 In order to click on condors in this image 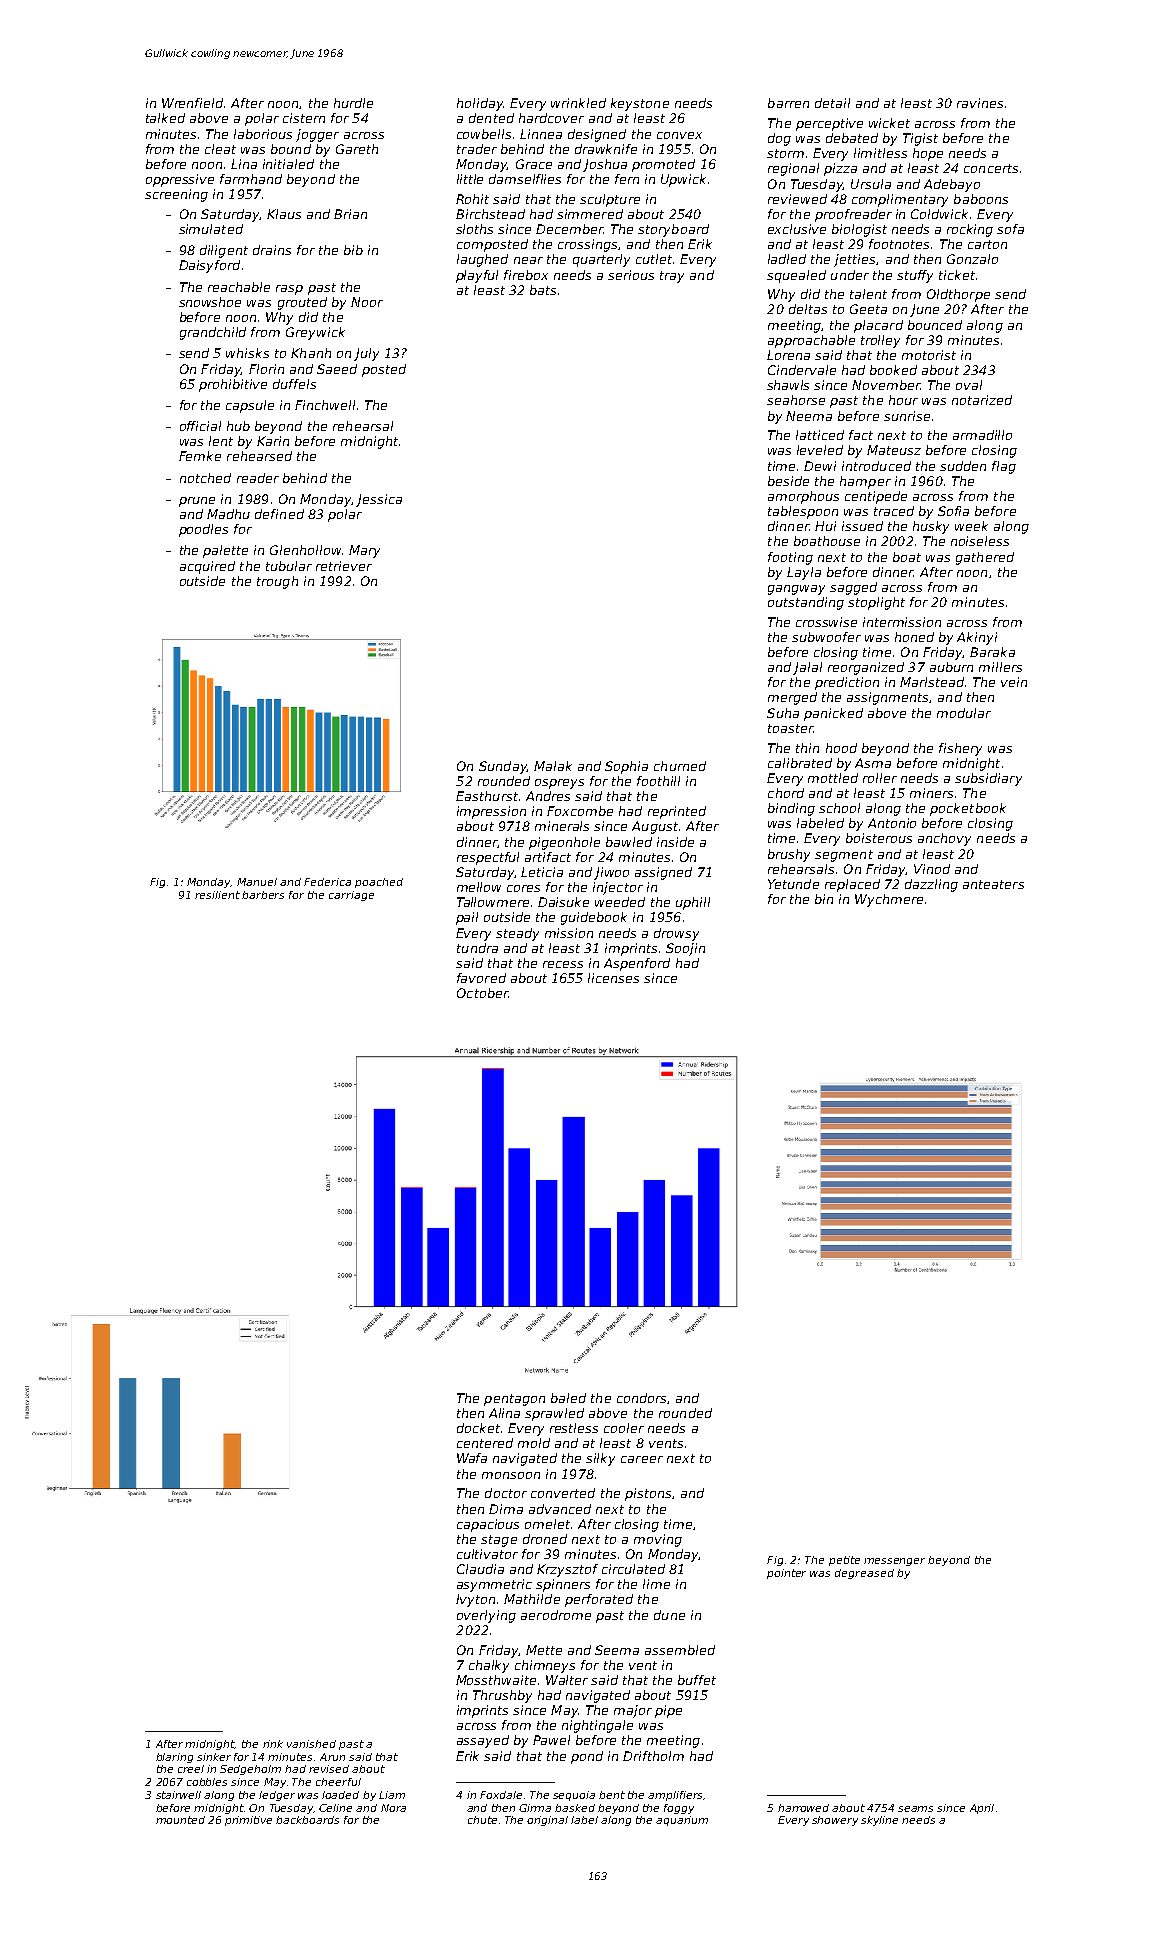, I will do `click(641, 1398)`.
